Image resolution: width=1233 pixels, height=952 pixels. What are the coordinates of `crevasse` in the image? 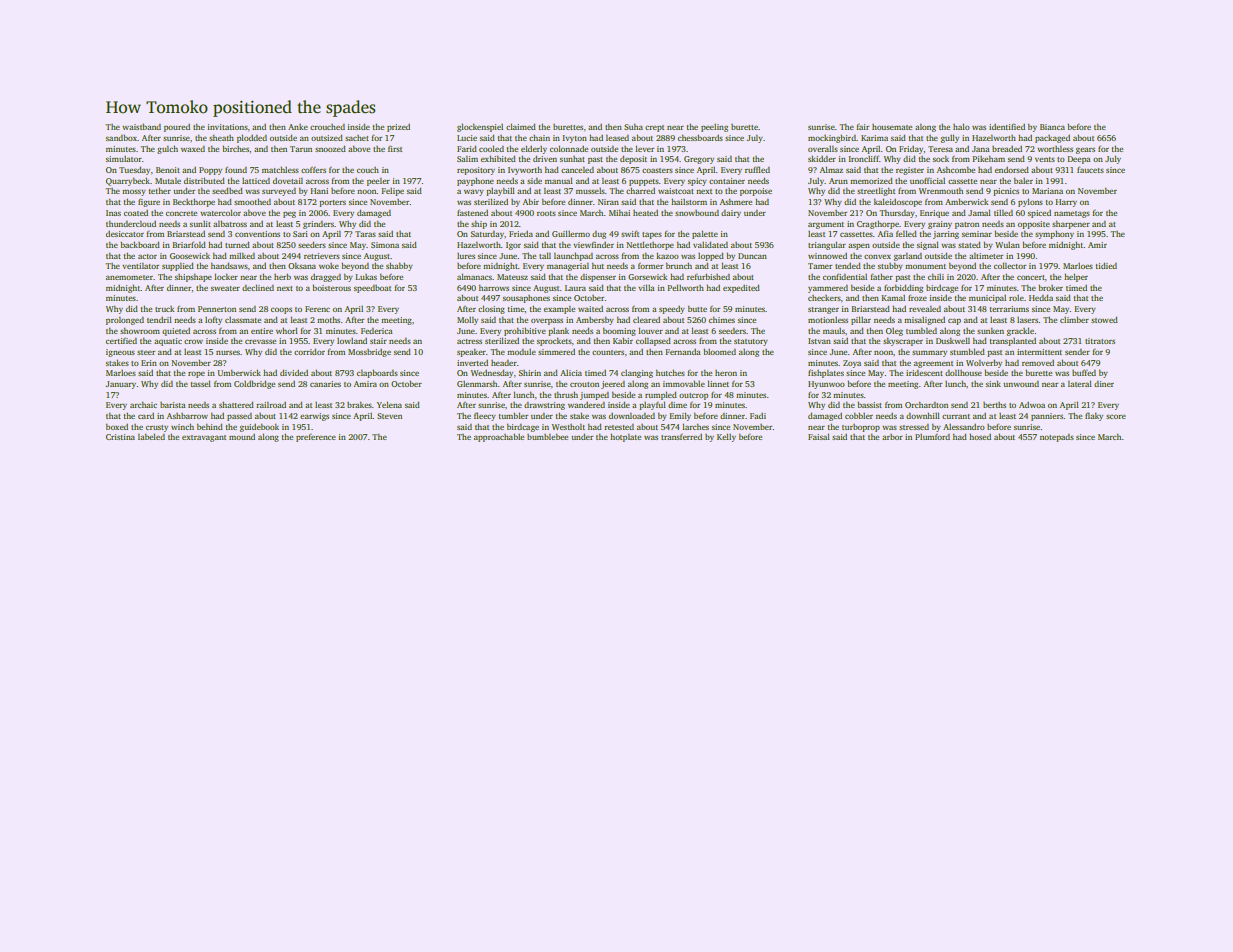 It's located at (260, 341).
